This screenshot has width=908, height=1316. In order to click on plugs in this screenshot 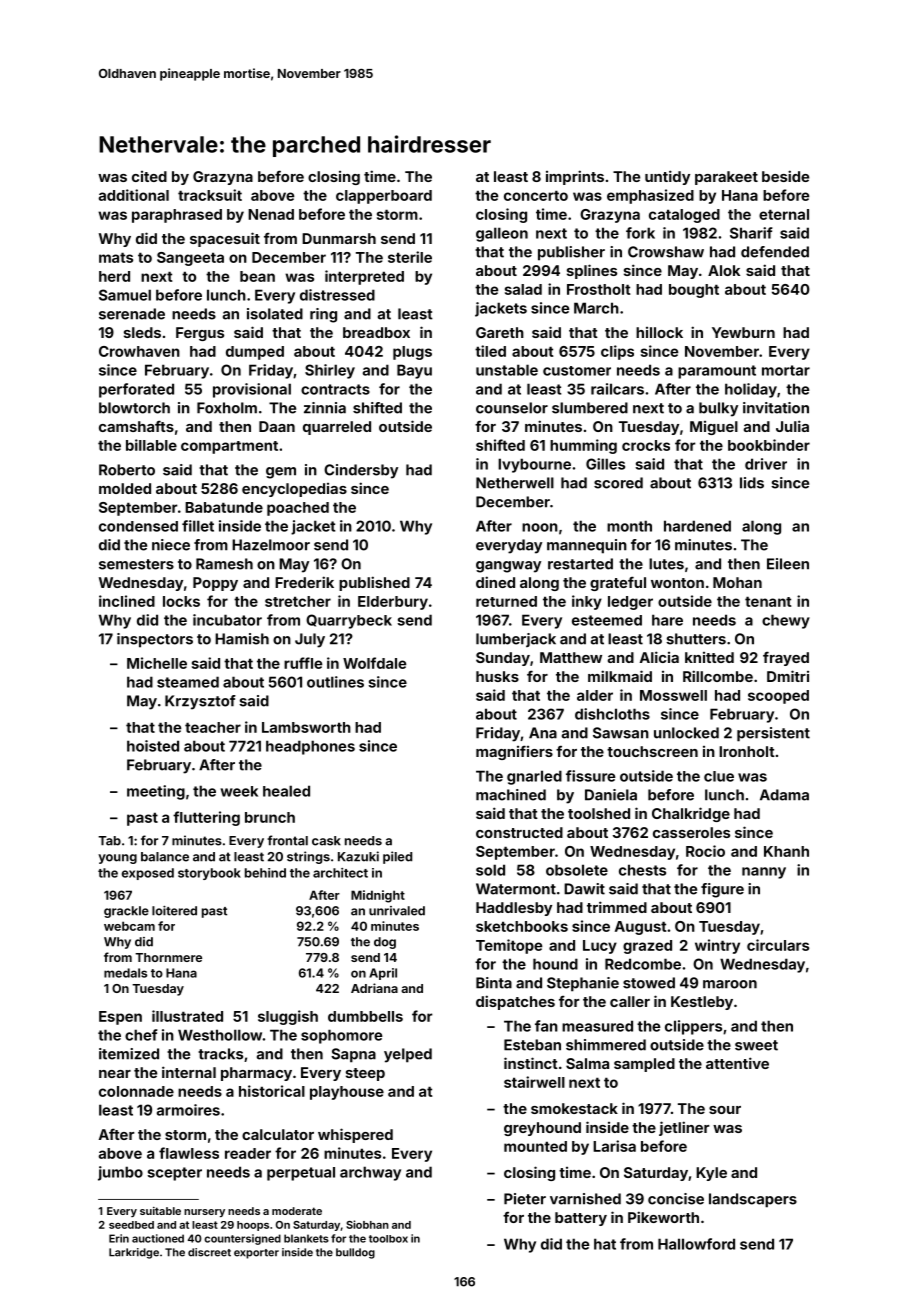, I will do `click(412, 353)`.
